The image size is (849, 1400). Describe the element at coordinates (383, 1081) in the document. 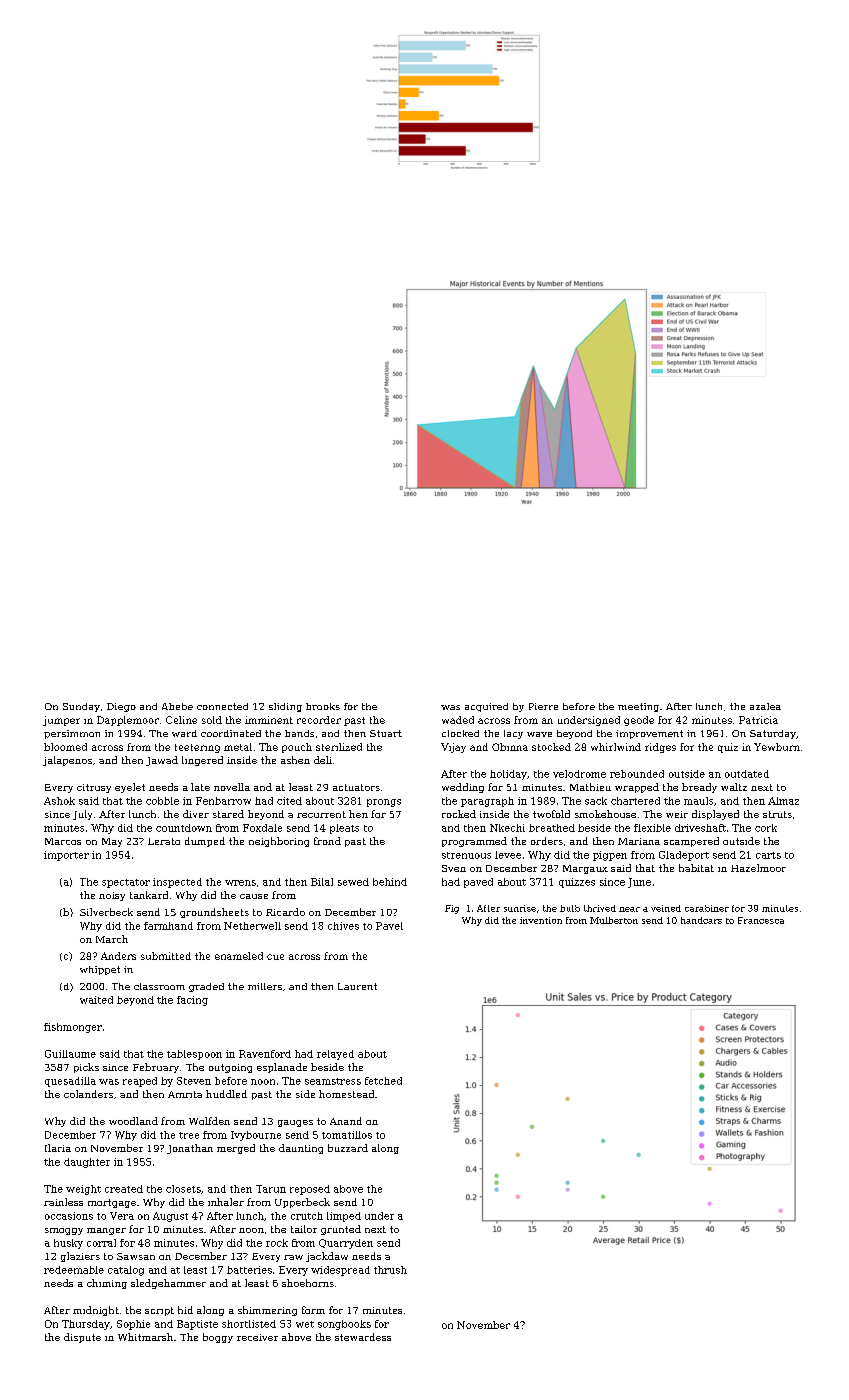

I see `fetched` at that location.
